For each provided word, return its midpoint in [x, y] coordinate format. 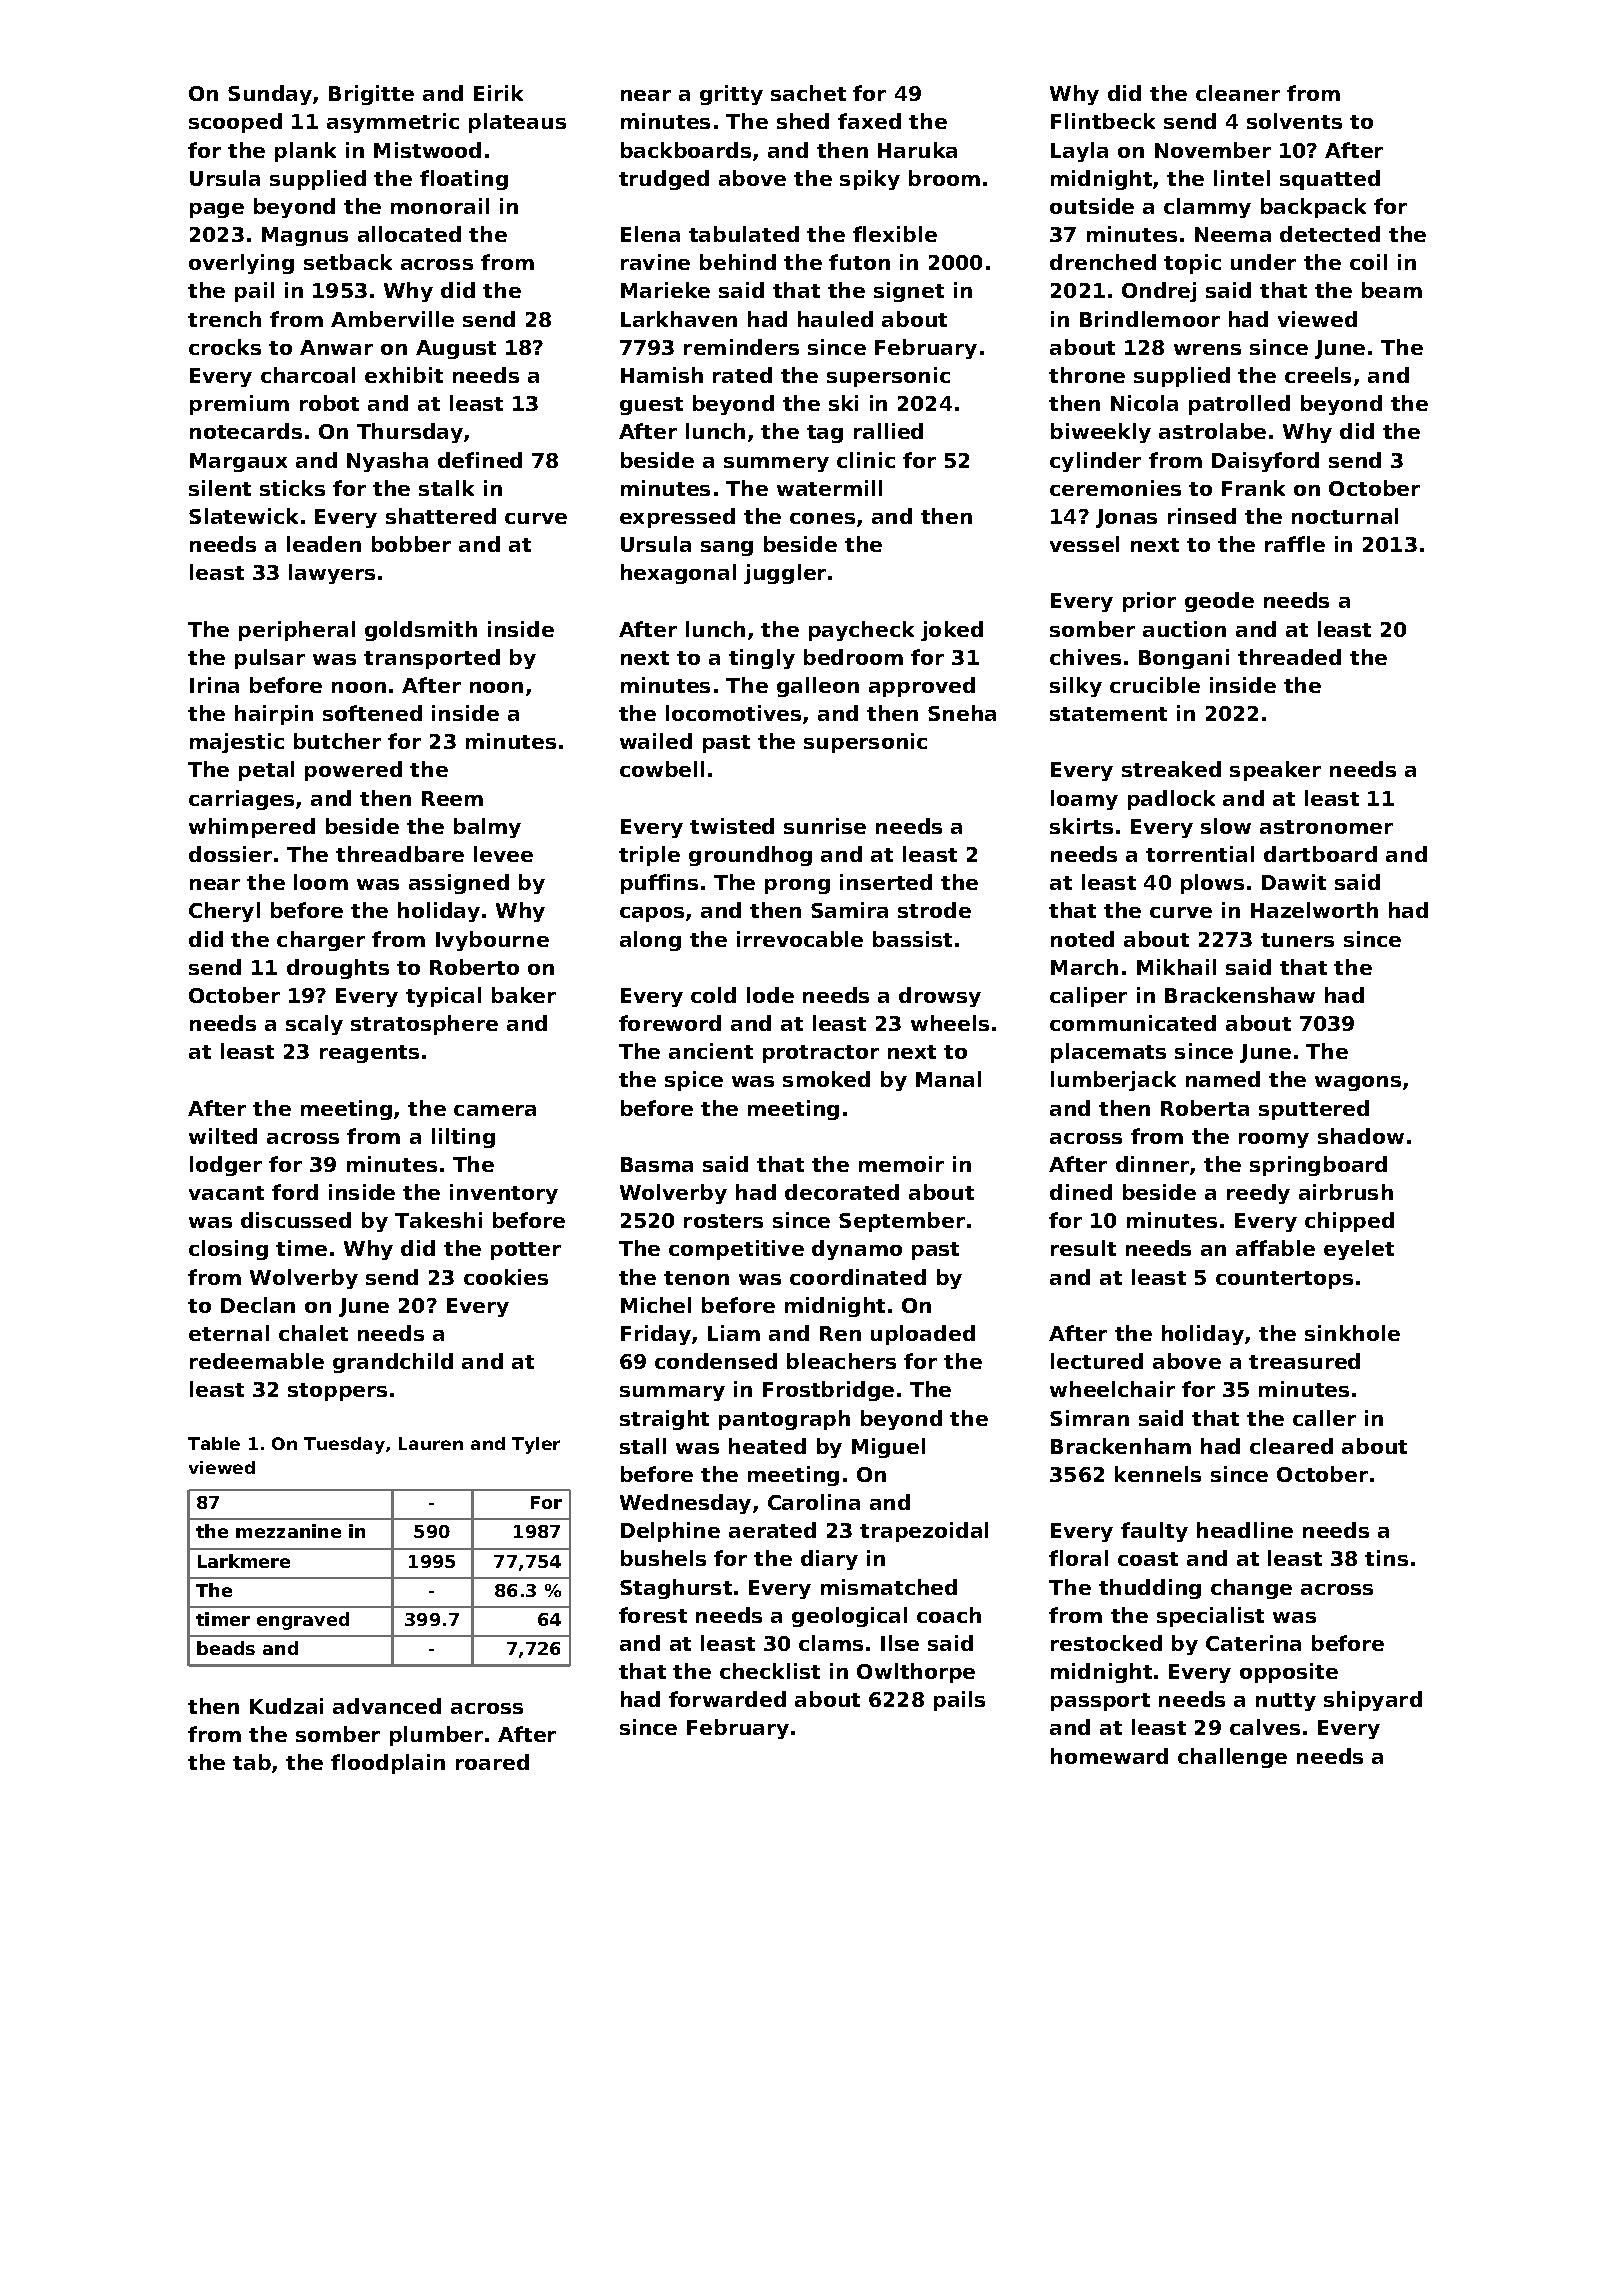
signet [909, 292]
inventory [504, 1194]
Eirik [498, 93]
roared [492, 1762]
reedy [1258, 1194]
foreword [670, 1023]
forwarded [727, 1699]
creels [1318, 375]
